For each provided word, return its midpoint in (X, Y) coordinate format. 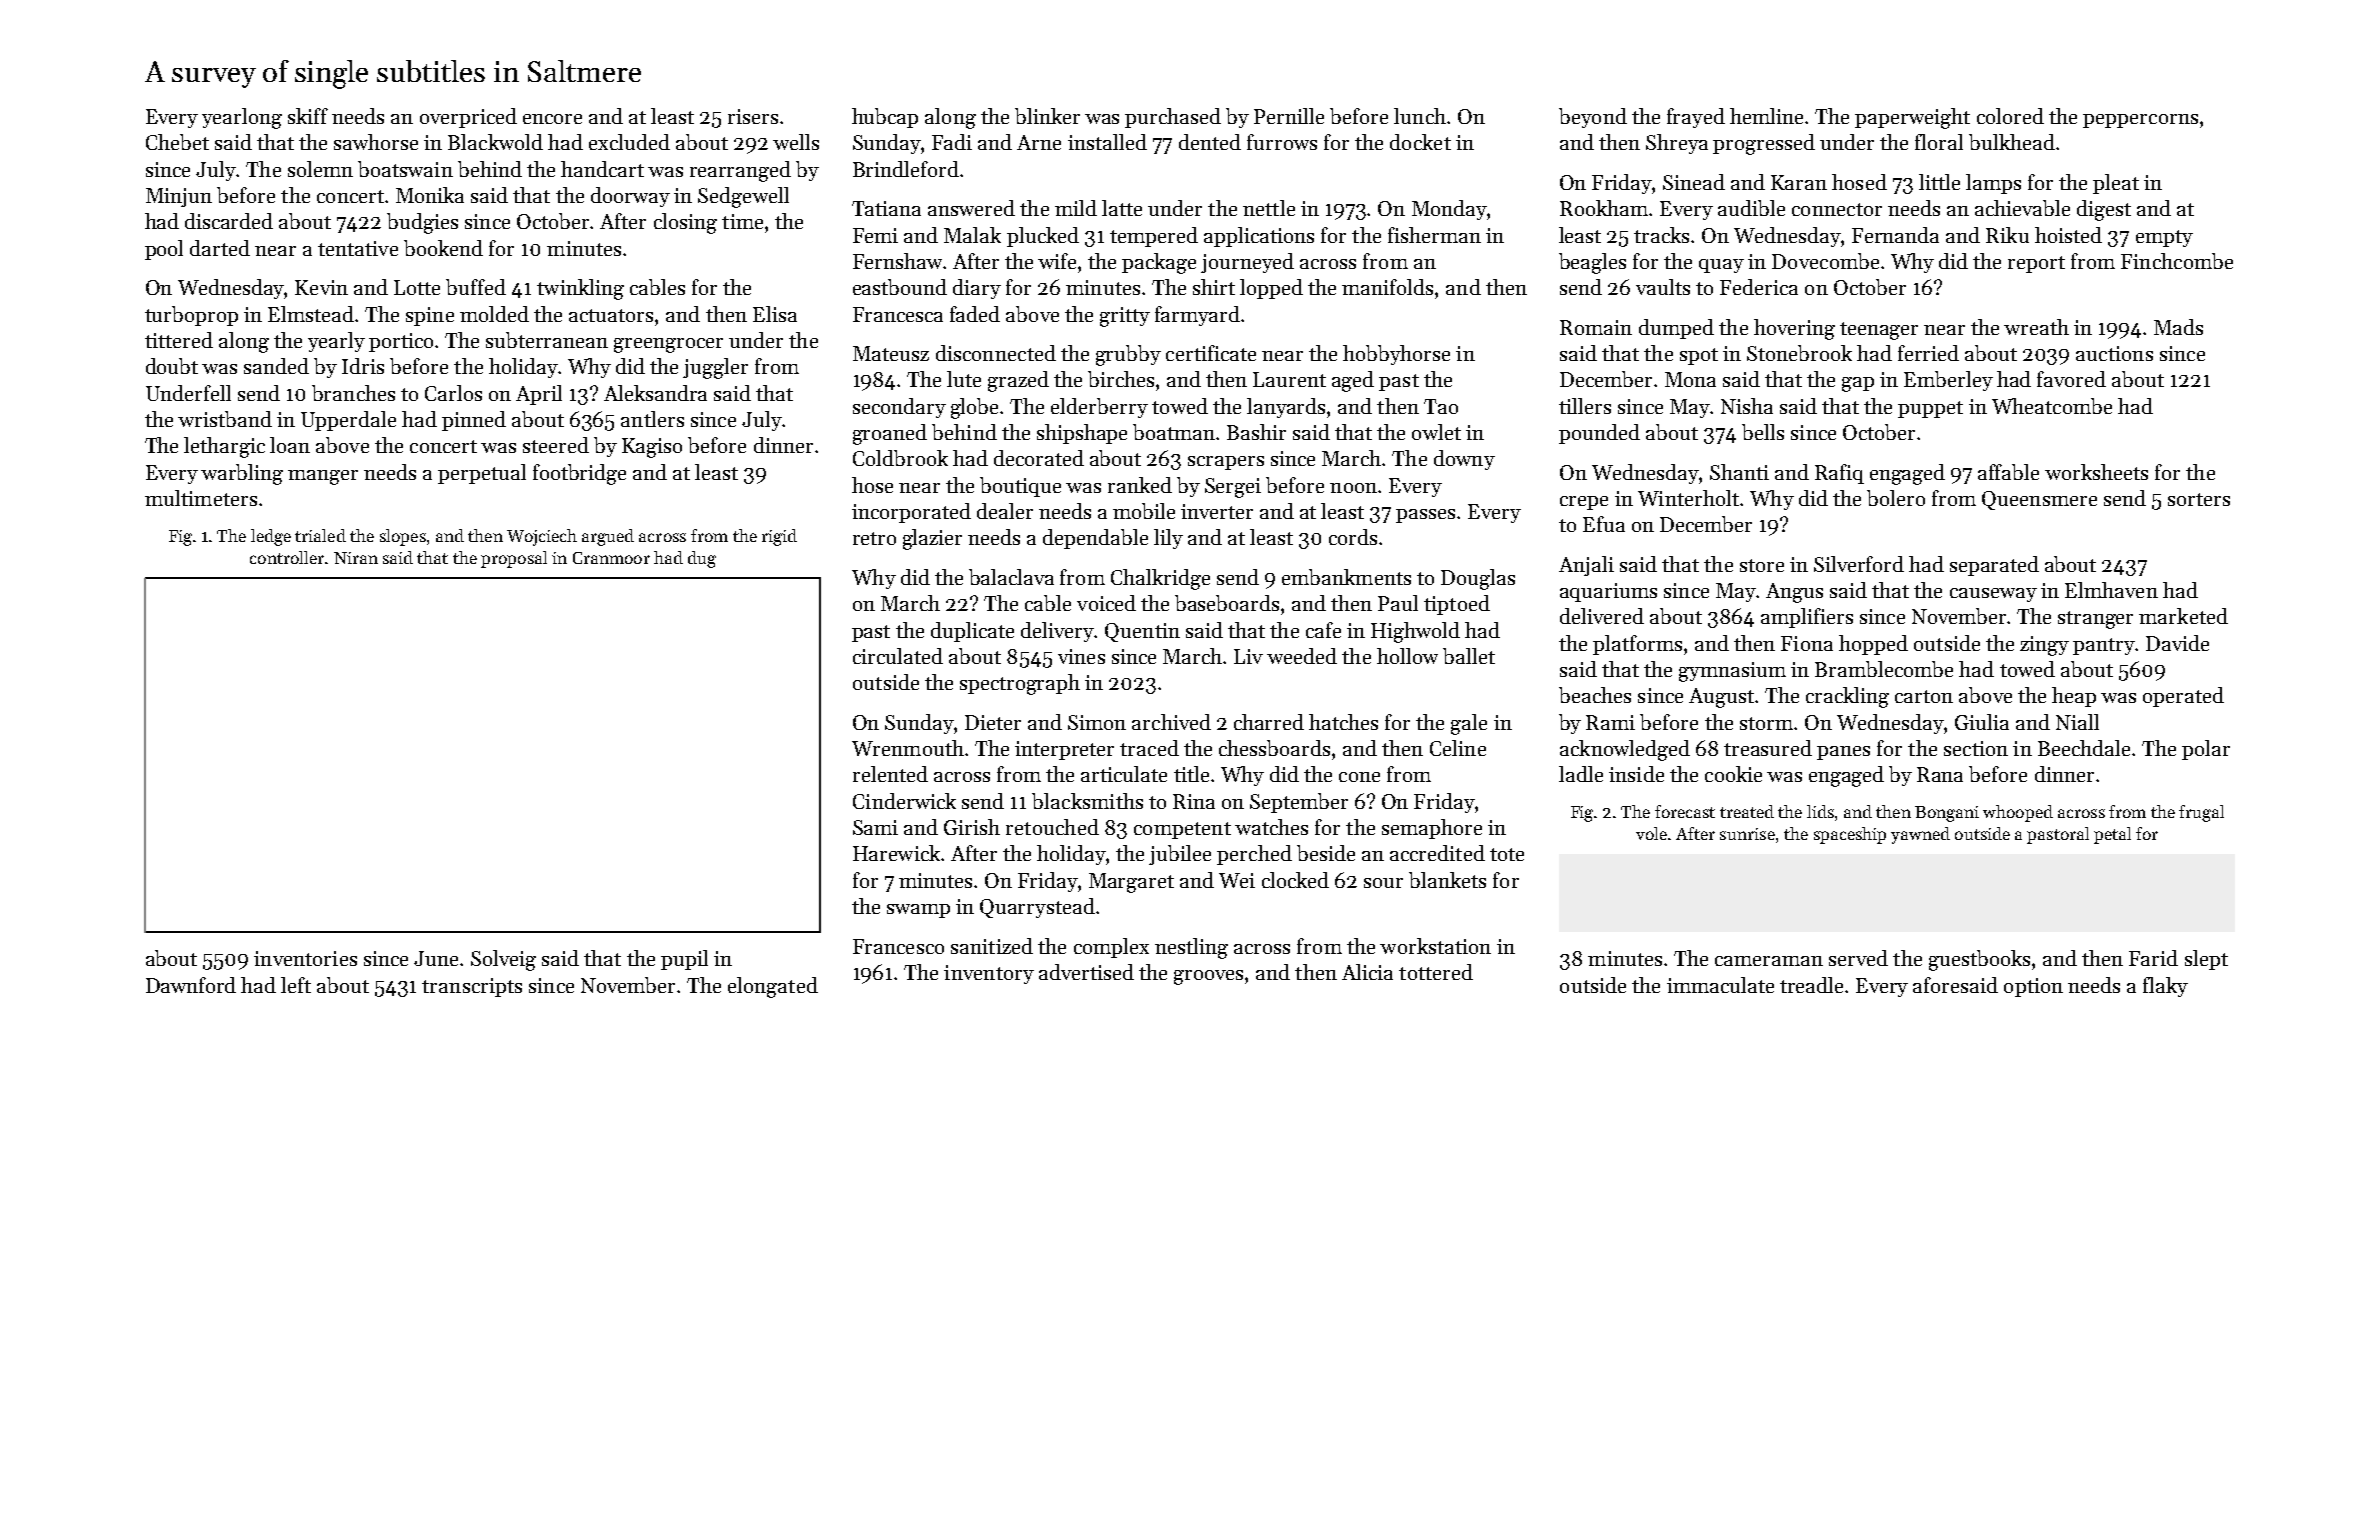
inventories (305, 958)
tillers (1585, 406)
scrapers (1226, 463)
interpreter (1064, 750)
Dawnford (191, 985)
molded (494, 314)
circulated (898, 656)
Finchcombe (2177, 261)
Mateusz (891, 353)
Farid (2153, 958)
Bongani (1947, 814)
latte (1122, 208)
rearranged (740, 171)
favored (2071, 379)
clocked (1295, 880)
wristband (225, 419)
